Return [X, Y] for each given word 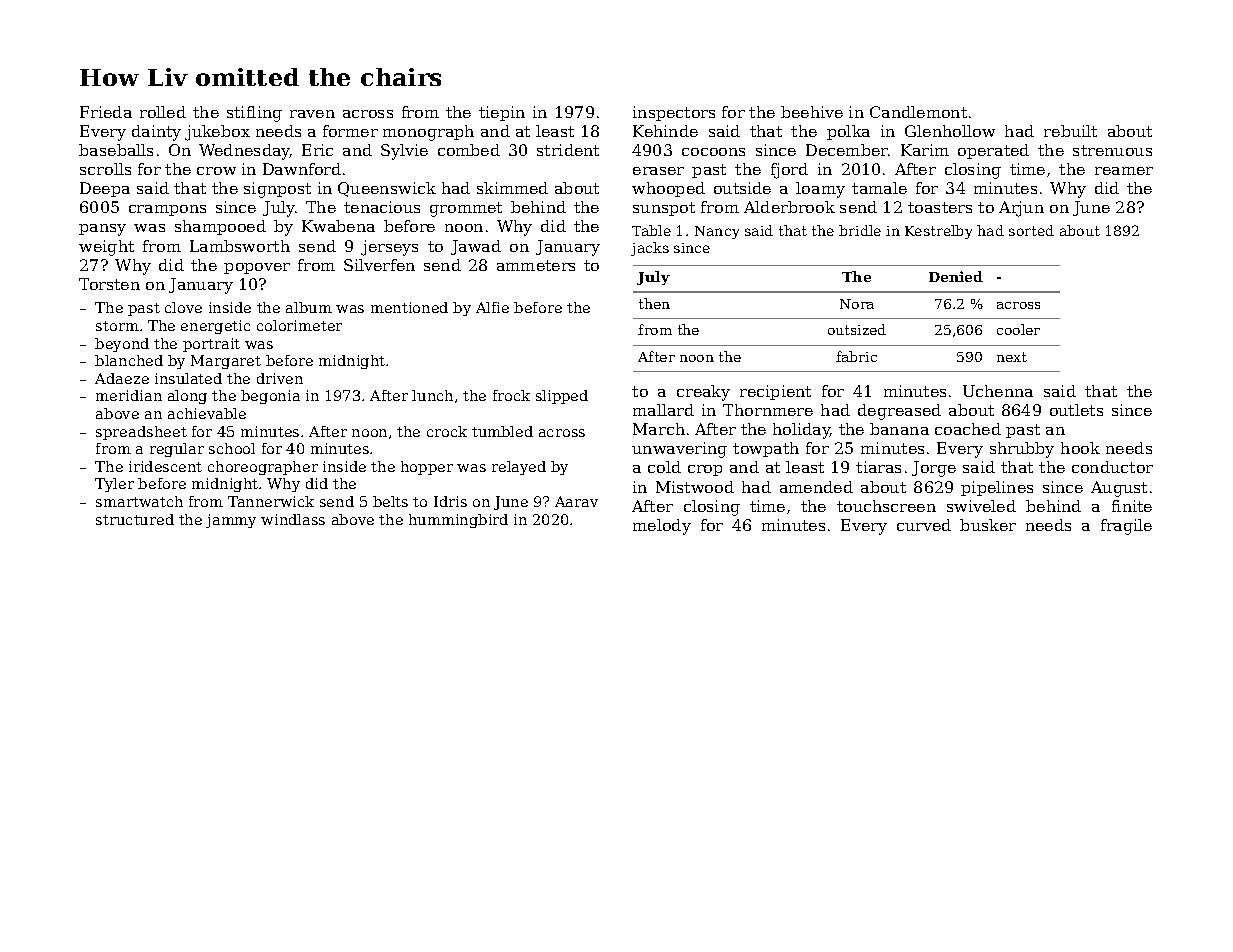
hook [1080, 448]
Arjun [1021, 209]
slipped [562, 397]
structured [135, 519]
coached [968, 429]
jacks [650, 249]
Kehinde [665, 131]
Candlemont [918, 112]
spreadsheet [141, 433]
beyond [122, 345]
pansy [102, 230]
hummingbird [458, 521]
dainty [156, 133]
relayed [519, 468]
